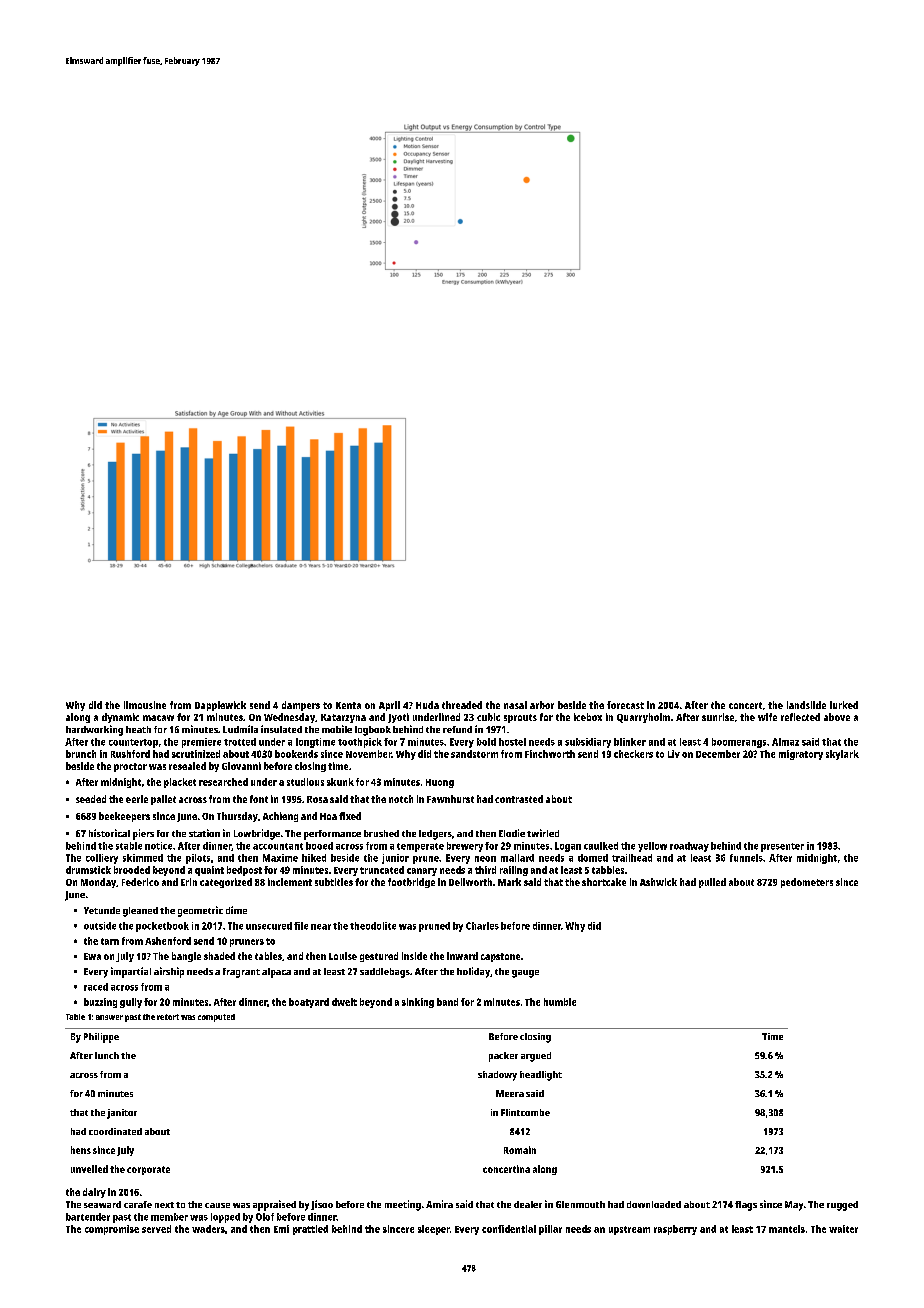 The width and height of the image is (924, 1308). What do you see at coordinates (216, 1018) in the image?
I see `computed` at bounding box center [216, 1018].
